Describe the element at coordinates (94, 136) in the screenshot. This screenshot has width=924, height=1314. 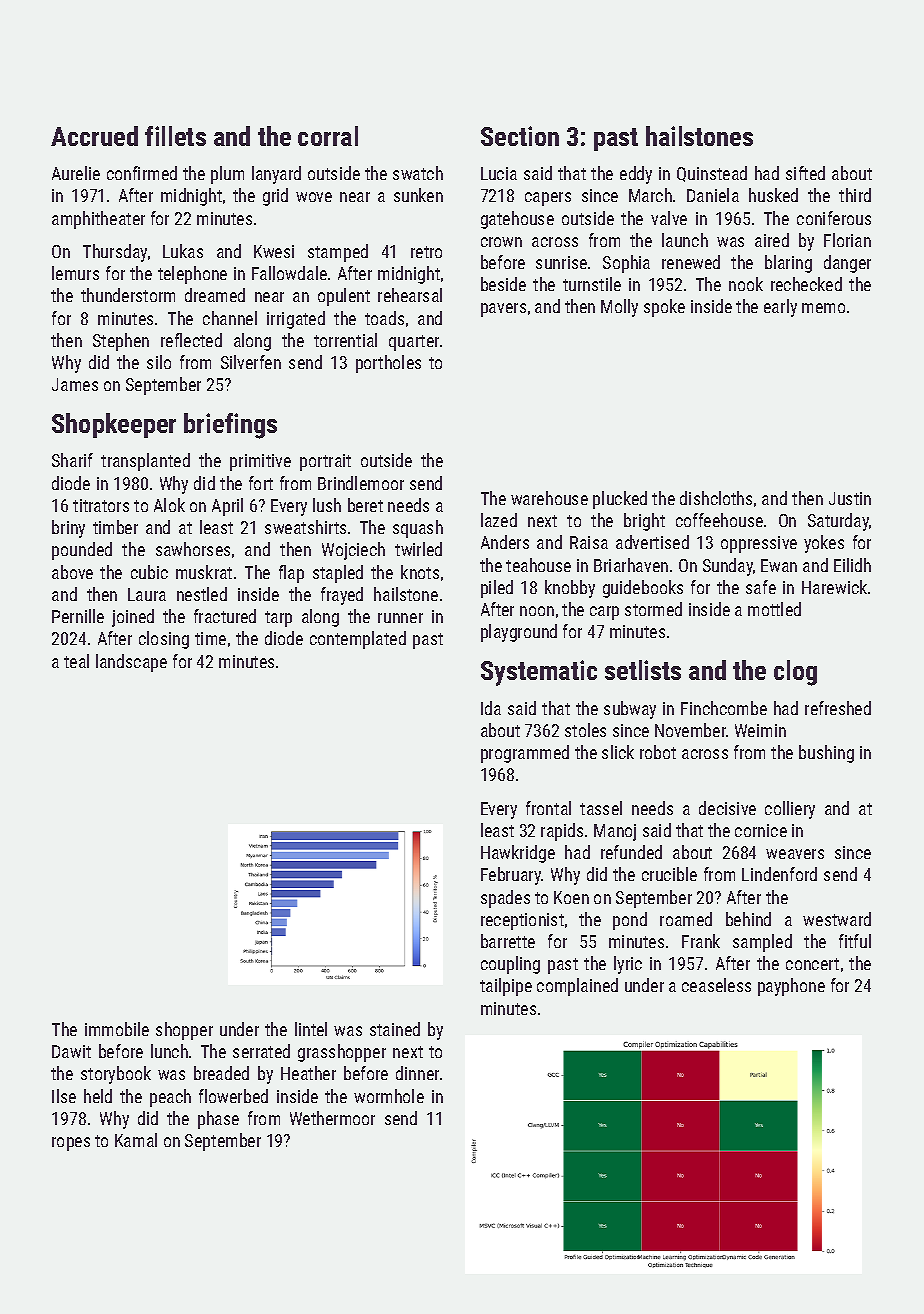
I see `Accrued` at that location.
